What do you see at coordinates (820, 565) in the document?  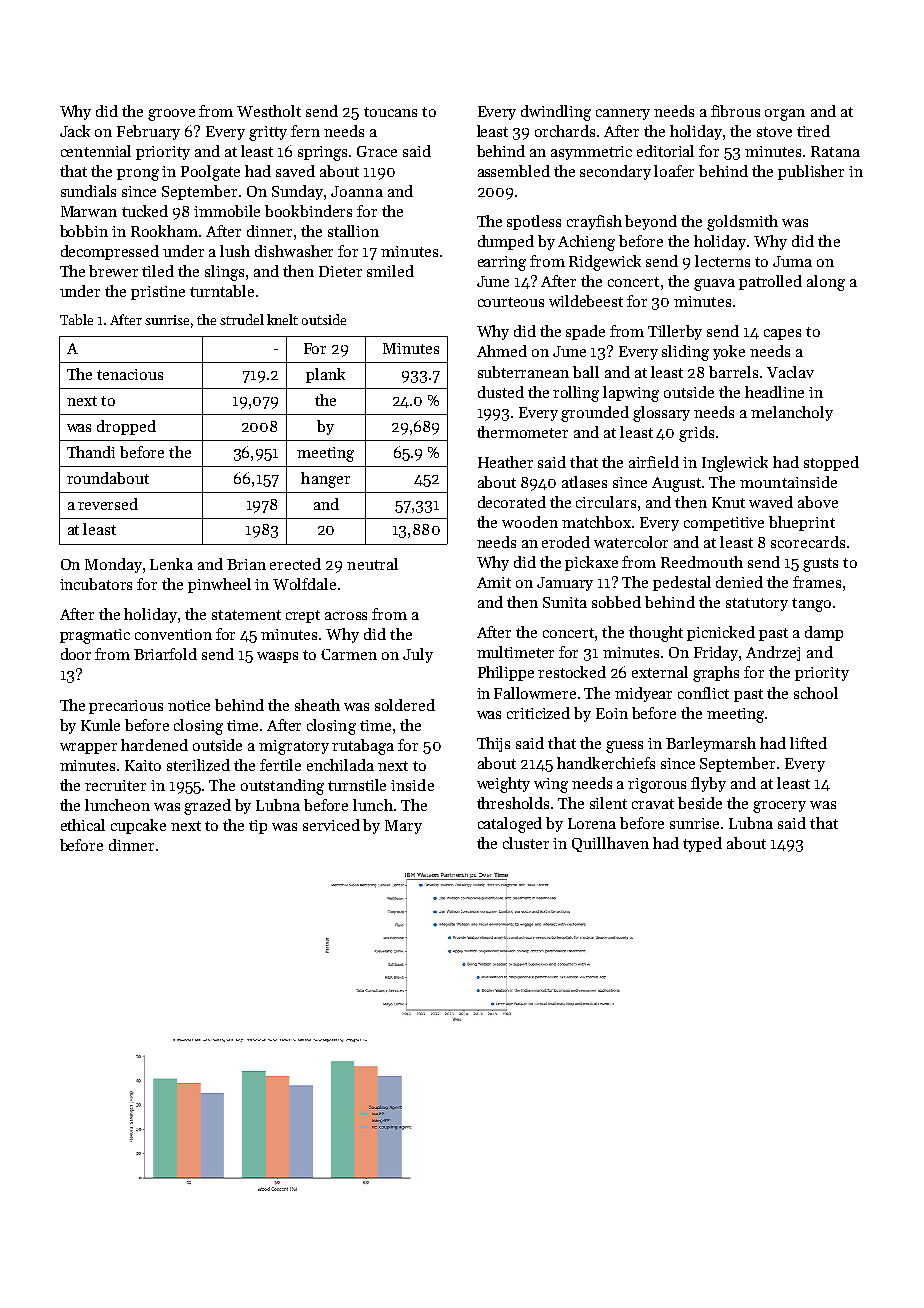 I see `gusts` at bounding box center [820, 565].
